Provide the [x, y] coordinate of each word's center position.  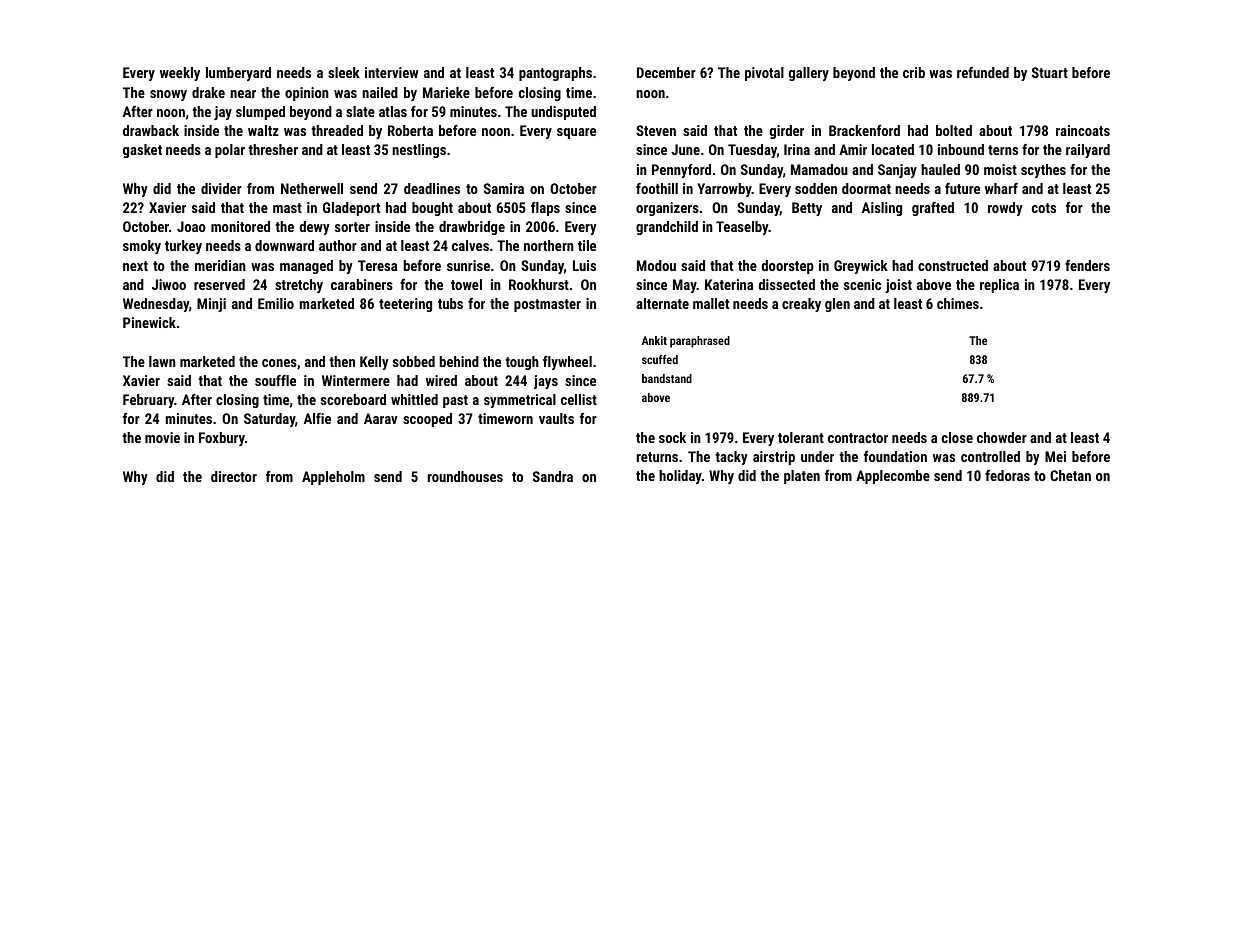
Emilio [276, 303]
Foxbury [222, 439]
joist [898, 286]
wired [441, 380]
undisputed [563, 113]
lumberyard [238, 74]
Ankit [654, 340]
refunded [983, 72]
